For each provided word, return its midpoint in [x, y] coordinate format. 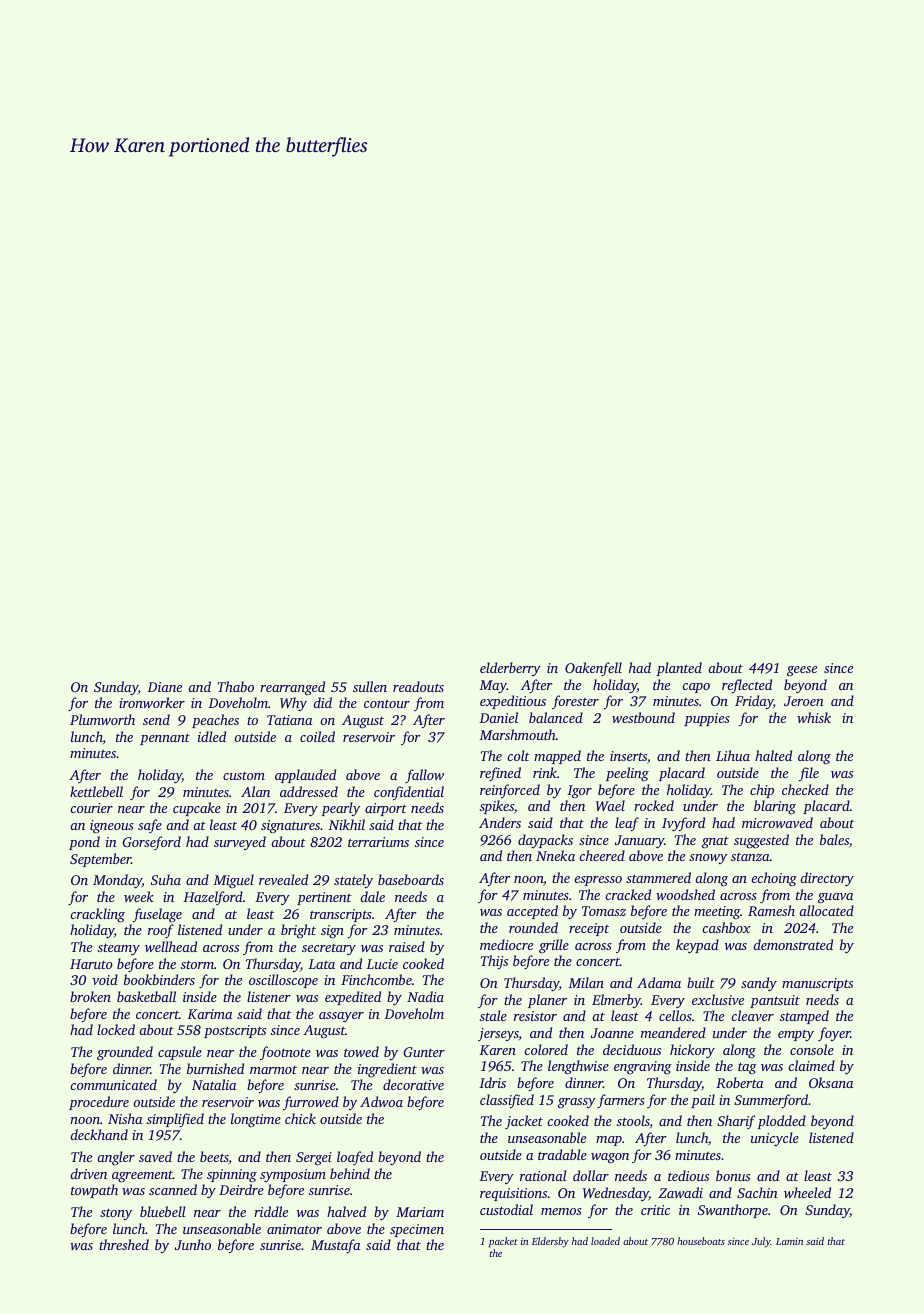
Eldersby [550, 1242]
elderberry [510, 669]
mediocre [506, 944]
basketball [146, 996]
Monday [117, 881]
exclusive [718, 999]
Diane [164, 687]
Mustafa [335, 1246]
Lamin [789, 1241]
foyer [834, 1034]
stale [493, 1015]
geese [802, 671]
